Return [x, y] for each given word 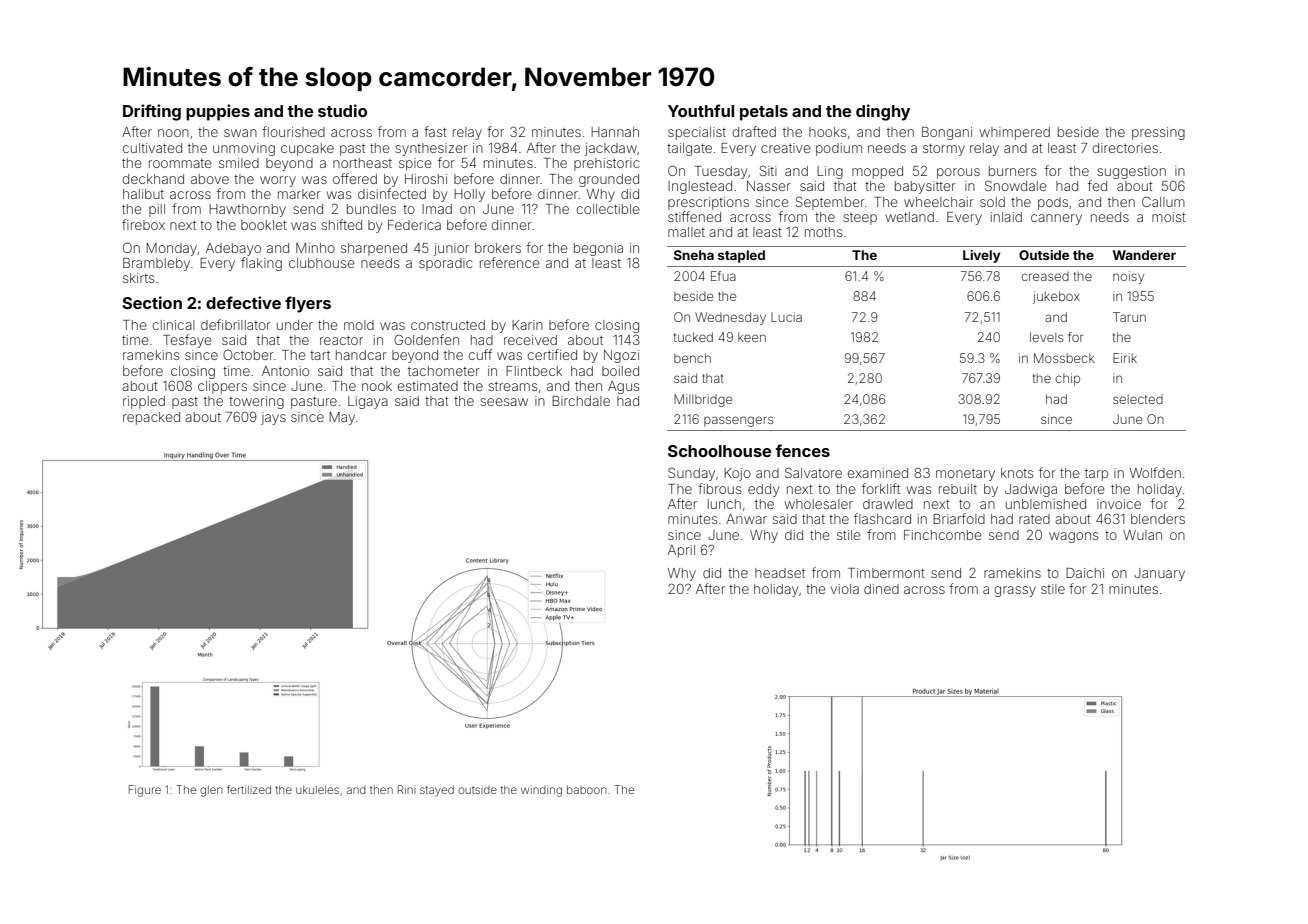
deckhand [153, 179]
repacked [151, 418]
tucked [693, 337]
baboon [586, 790]
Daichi [1085, 573]
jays [273, 418]
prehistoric [607, 164]
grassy [1015, 591]
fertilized [249, 789]
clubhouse [322, 263]
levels [1046, 337]
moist [1169, 217]
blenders [1158, 519]
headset [780, 573]
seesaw [504, 402]
